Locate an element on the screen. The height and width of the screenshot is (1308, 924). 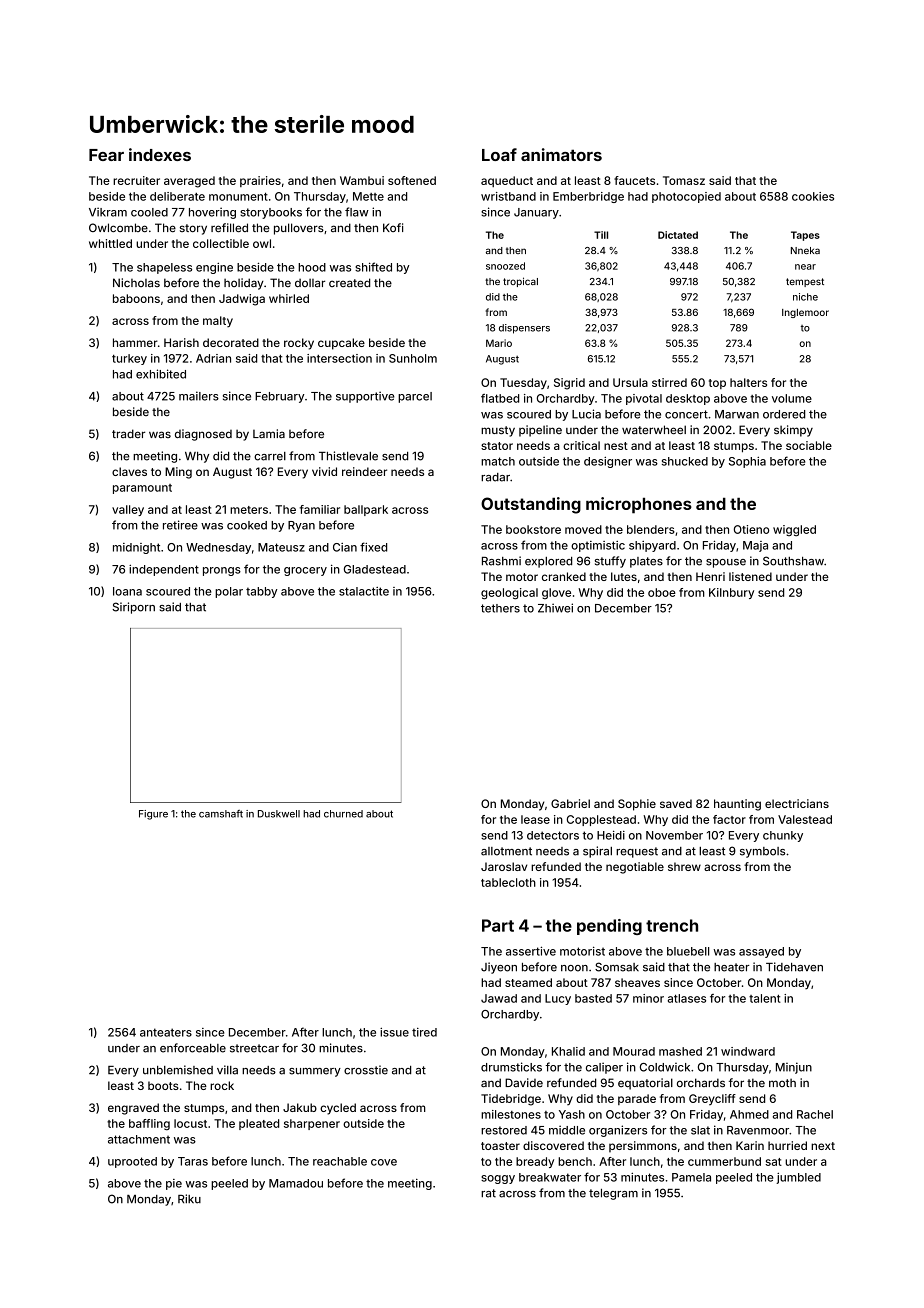
Riku is located at coordinates (189, 1199).
